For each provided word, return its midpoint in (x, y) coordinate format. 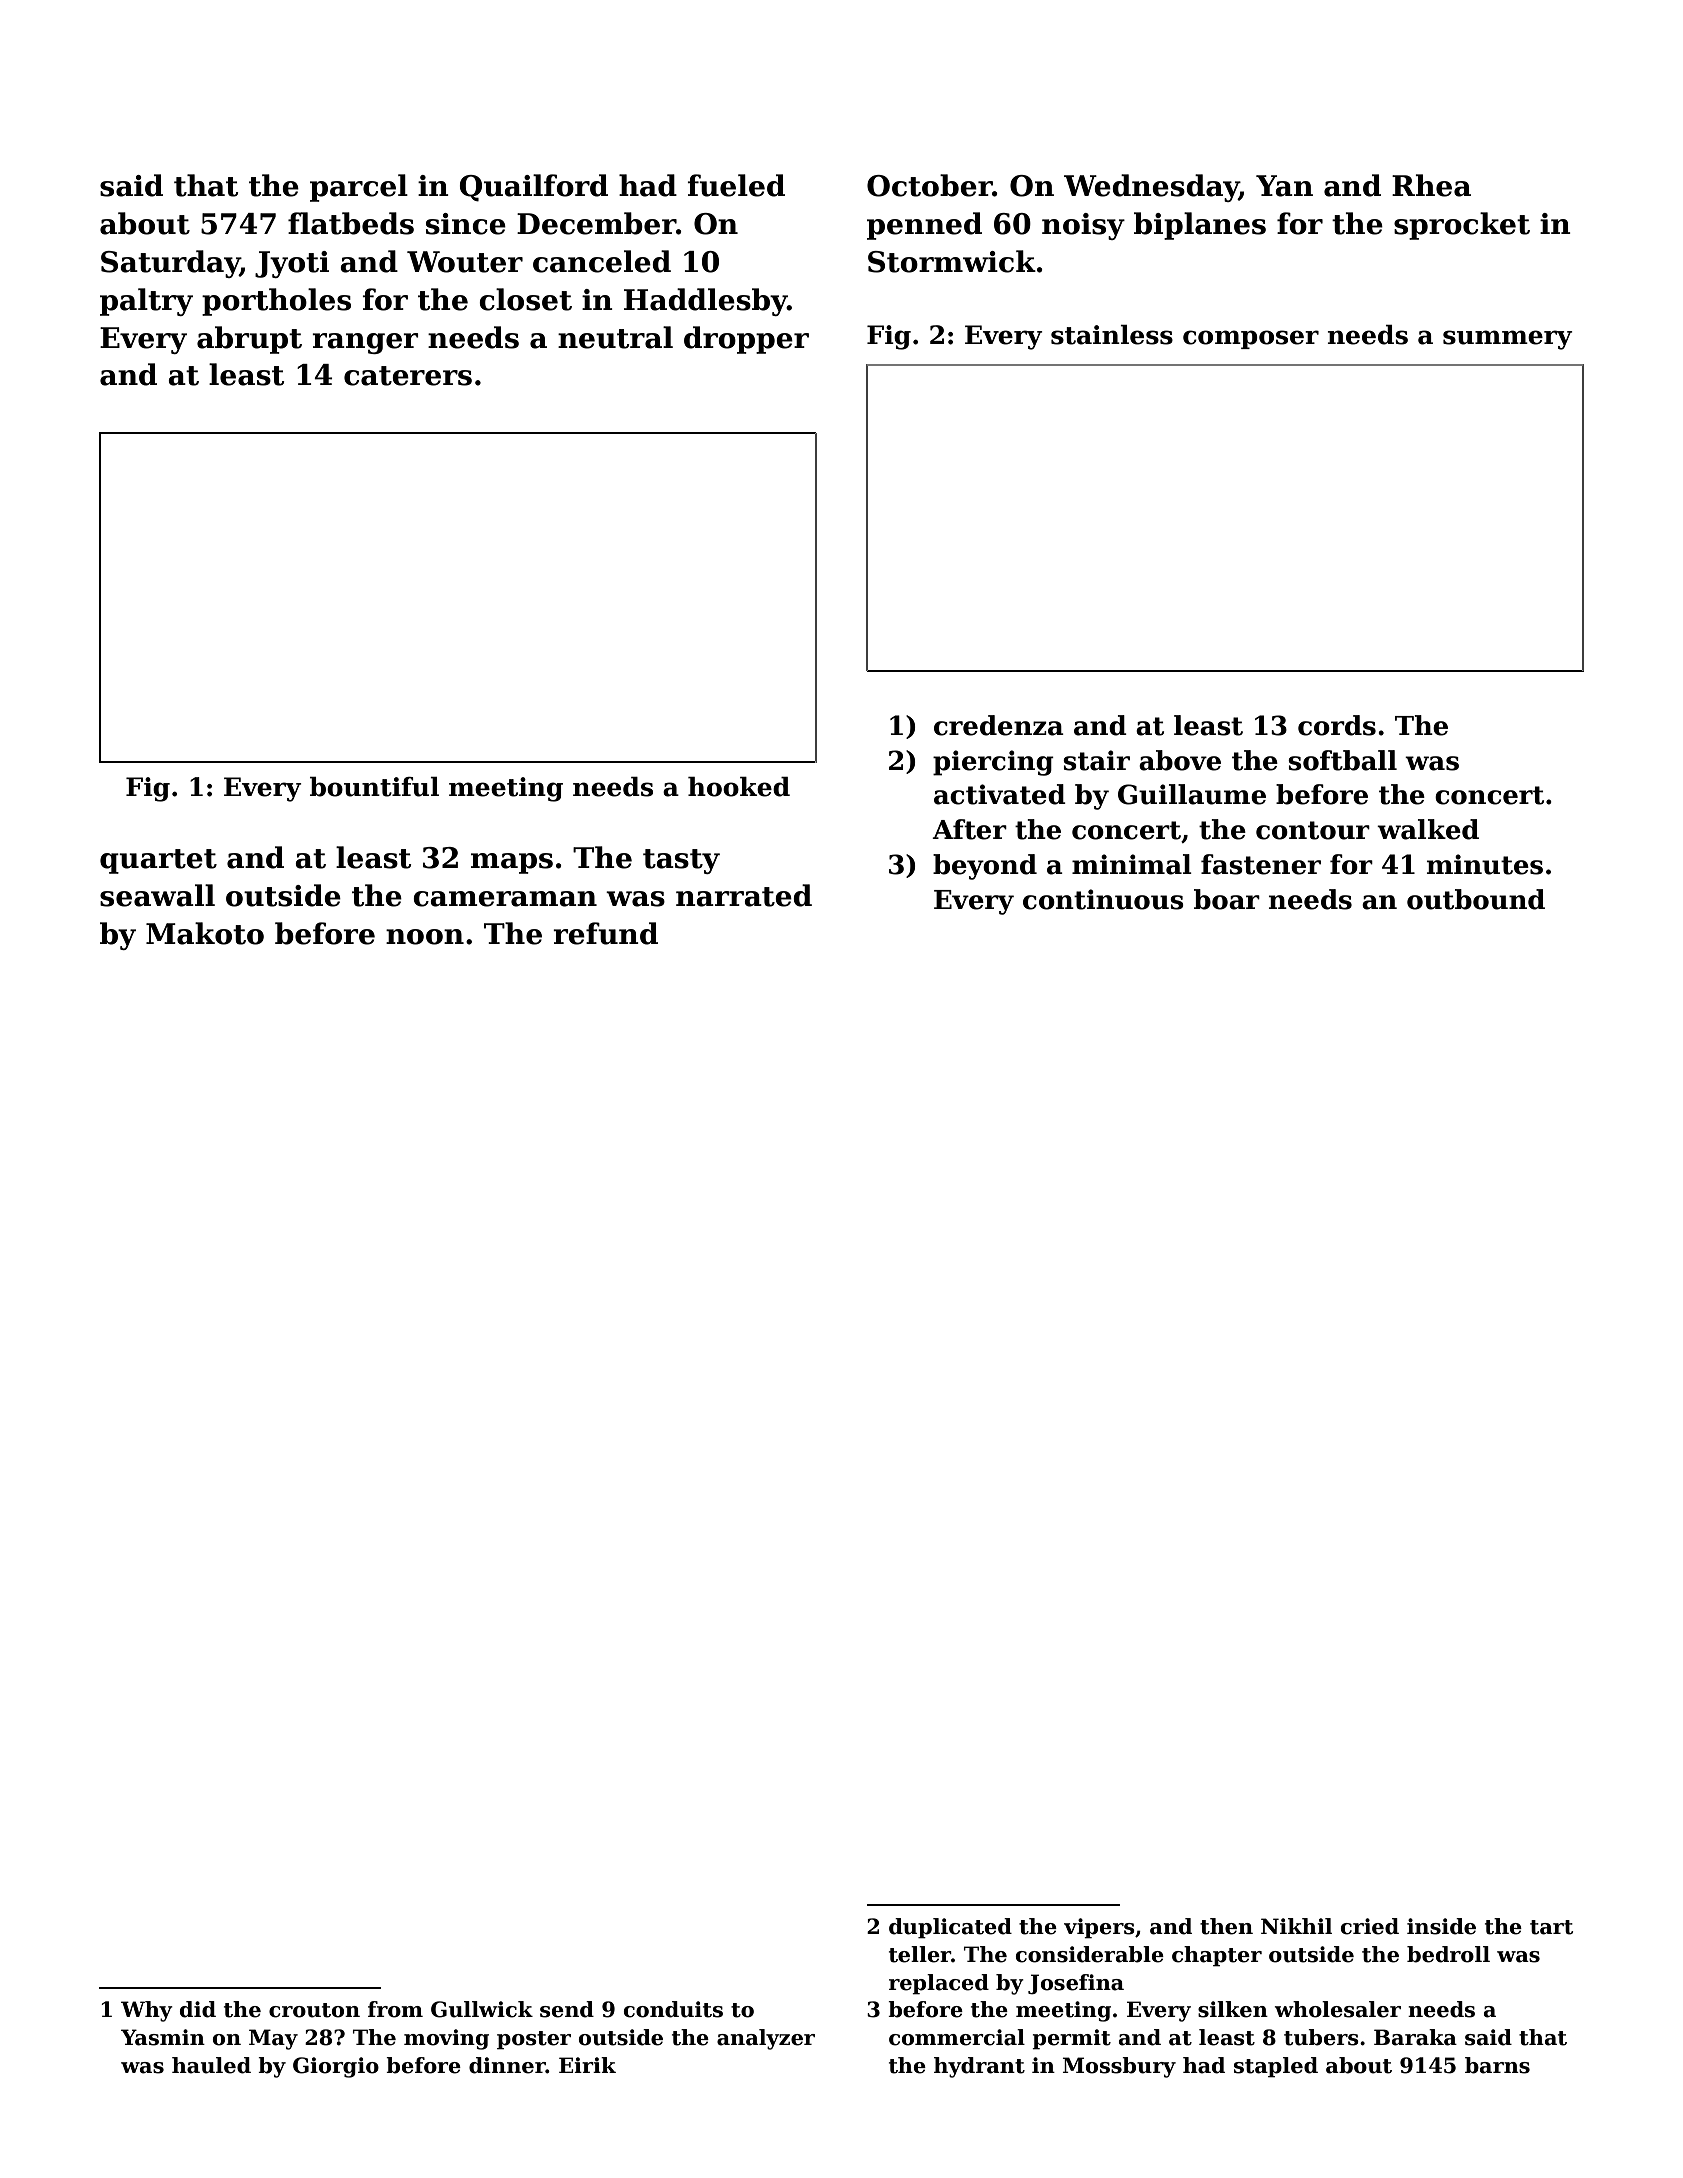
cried (1370, 1926)
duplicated (950, 1928)
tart (1551, 1927)
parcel (359, 188)
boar (1227, 899)
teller (920, 1954)
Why (147, 2011)
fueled (736, 185)
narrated (744, 895)
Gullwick (482, 2009)
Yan (1284, 186)
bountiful (374, 787)
